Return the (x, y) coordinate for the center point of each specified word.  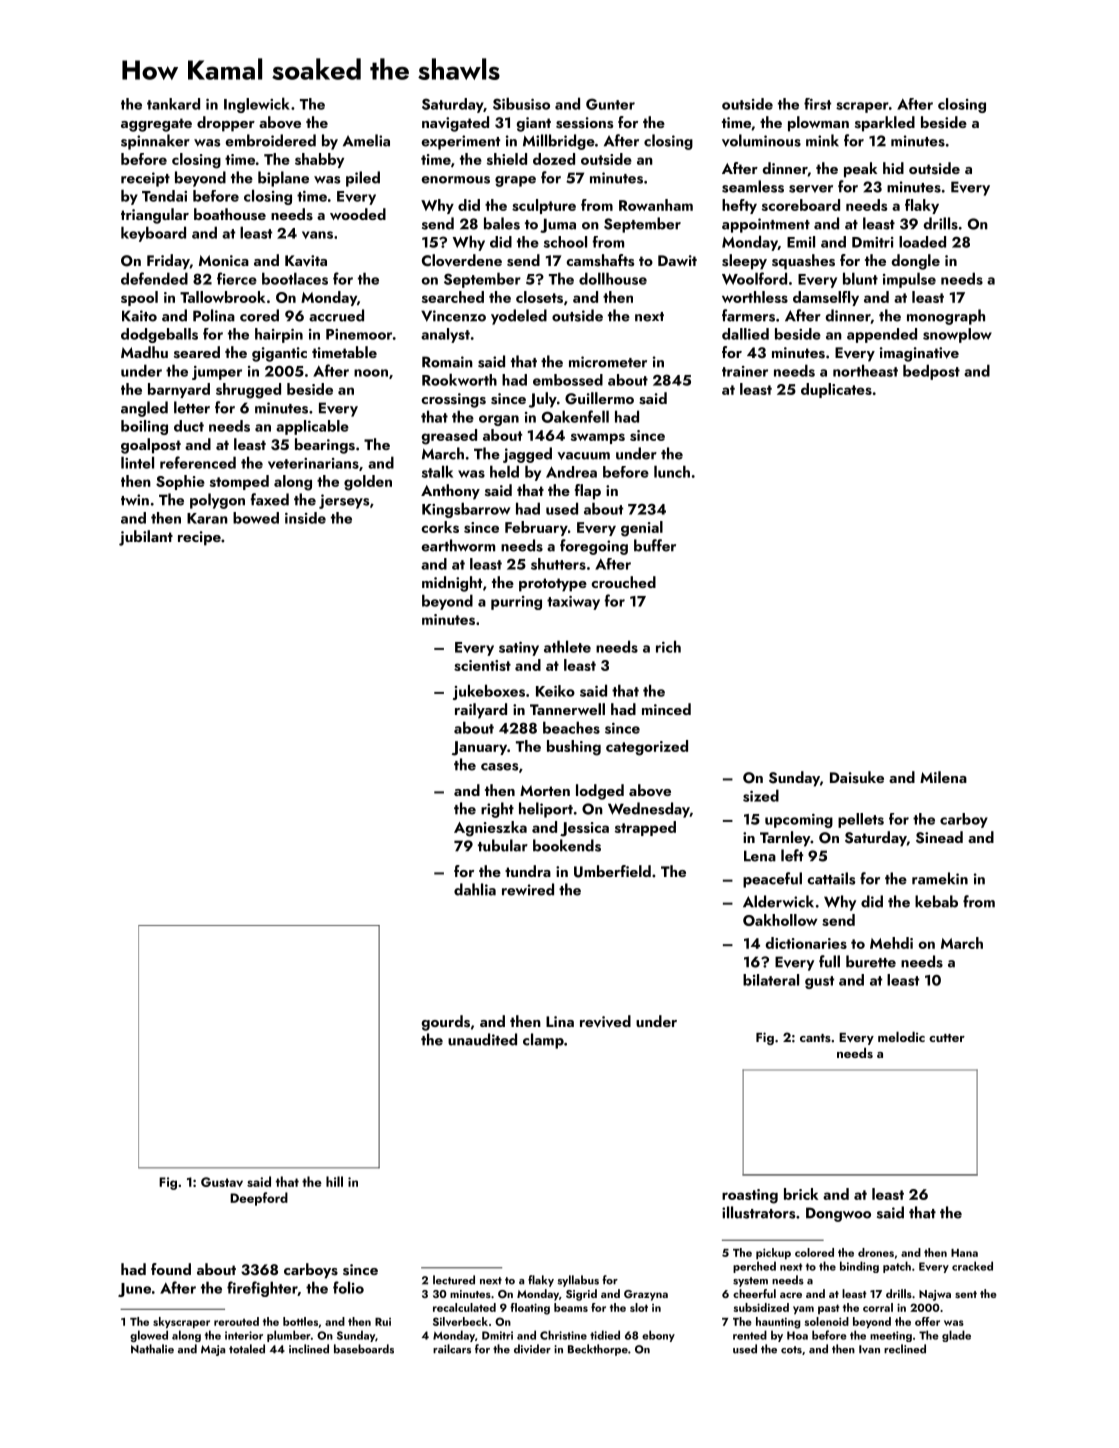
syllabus (578, 1281)
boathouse (230, 214)
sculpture (544, 206)
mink (822, 140)
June (134, 1290)
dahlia (475, 889)
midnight (452, 584)
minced (666, 709)
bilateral (771, 980)
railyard (481, 711)
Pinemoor (359, 334)
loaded (922, 242)
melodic (901, 1037)
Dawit (677, 260)
